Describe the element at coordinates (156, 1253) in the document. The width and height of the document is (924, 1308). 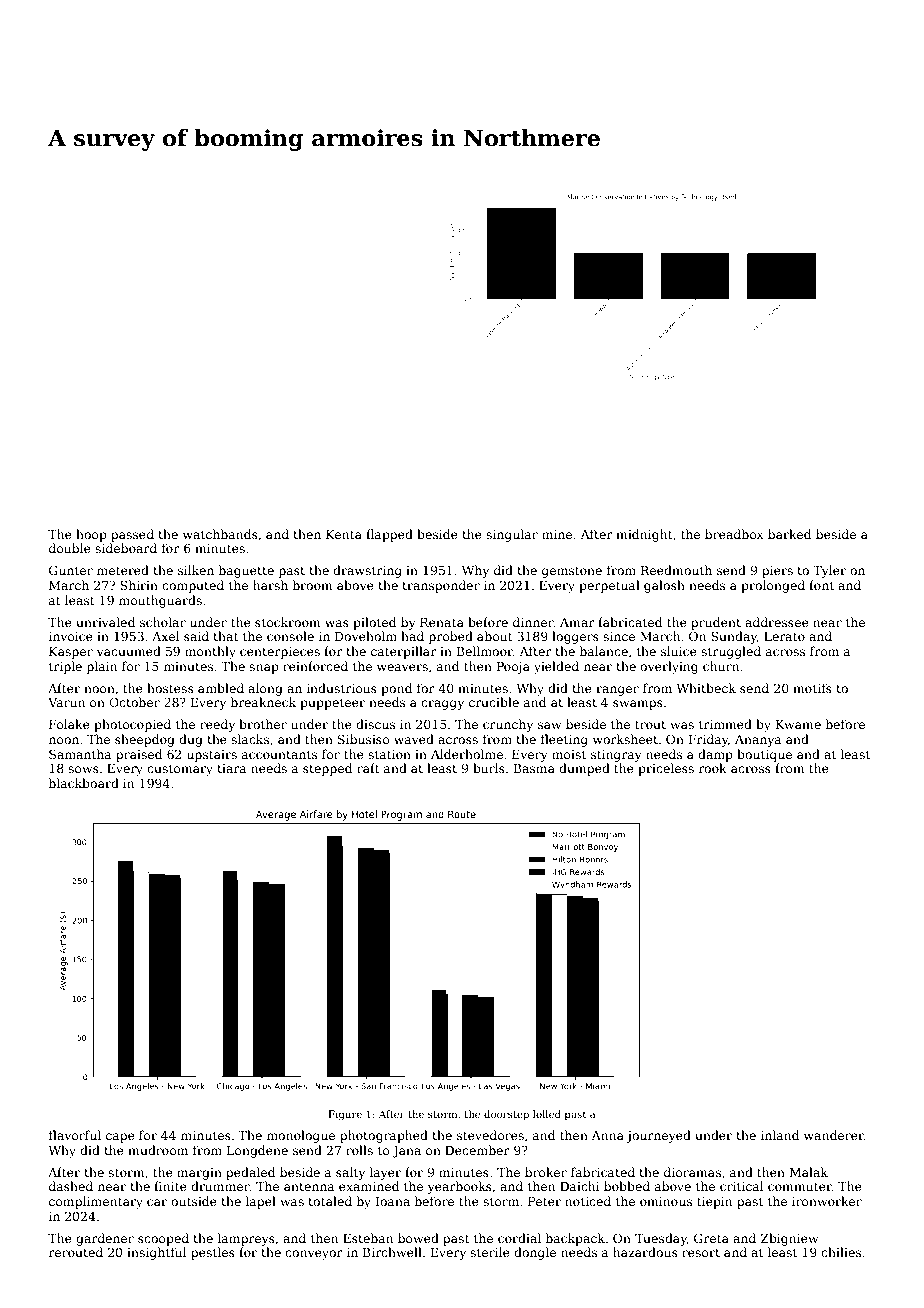
I see `insightful` at that location.
